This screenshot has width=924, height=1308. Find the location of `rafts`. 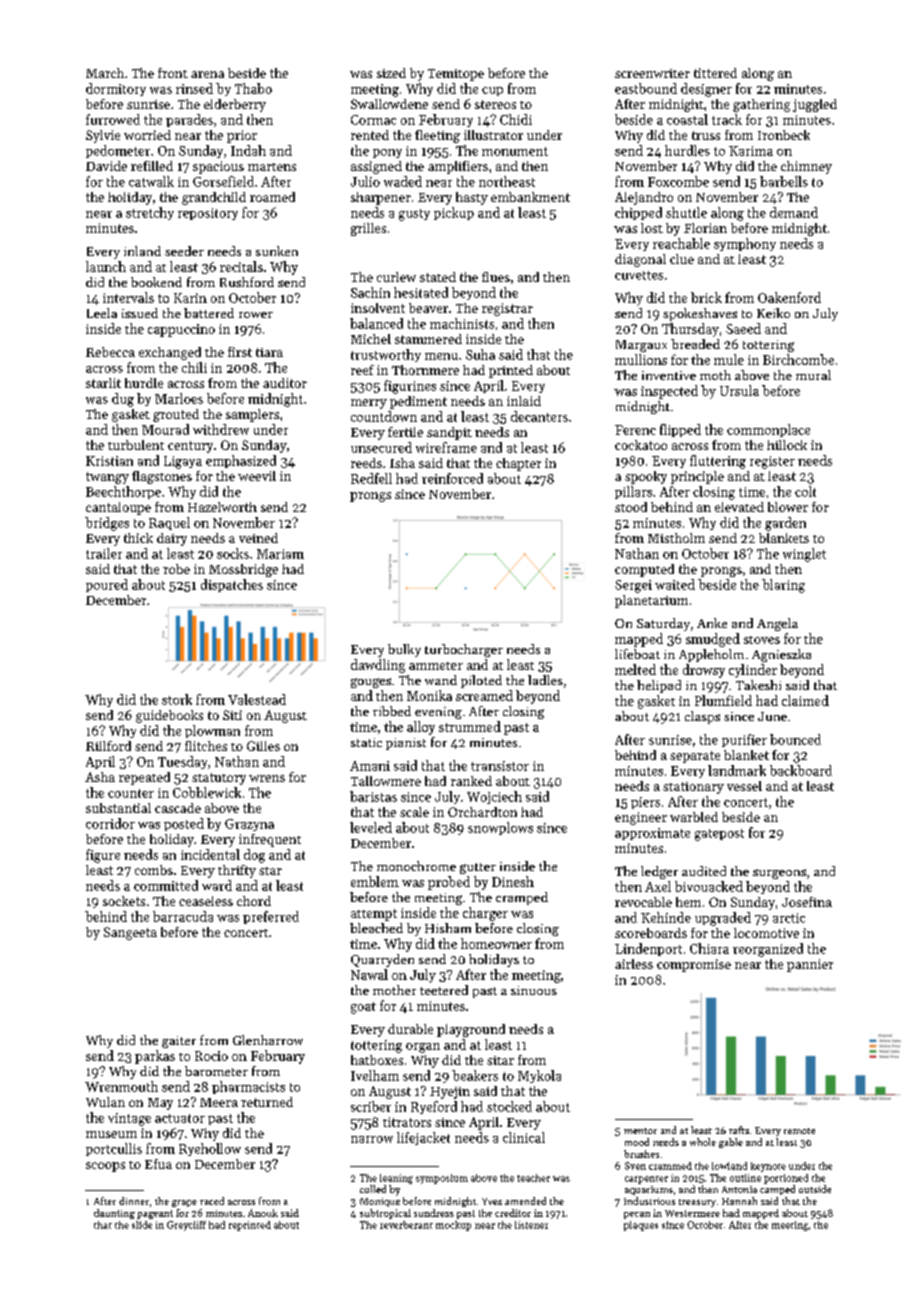

rafts is located at coordinates (739, 1130).
